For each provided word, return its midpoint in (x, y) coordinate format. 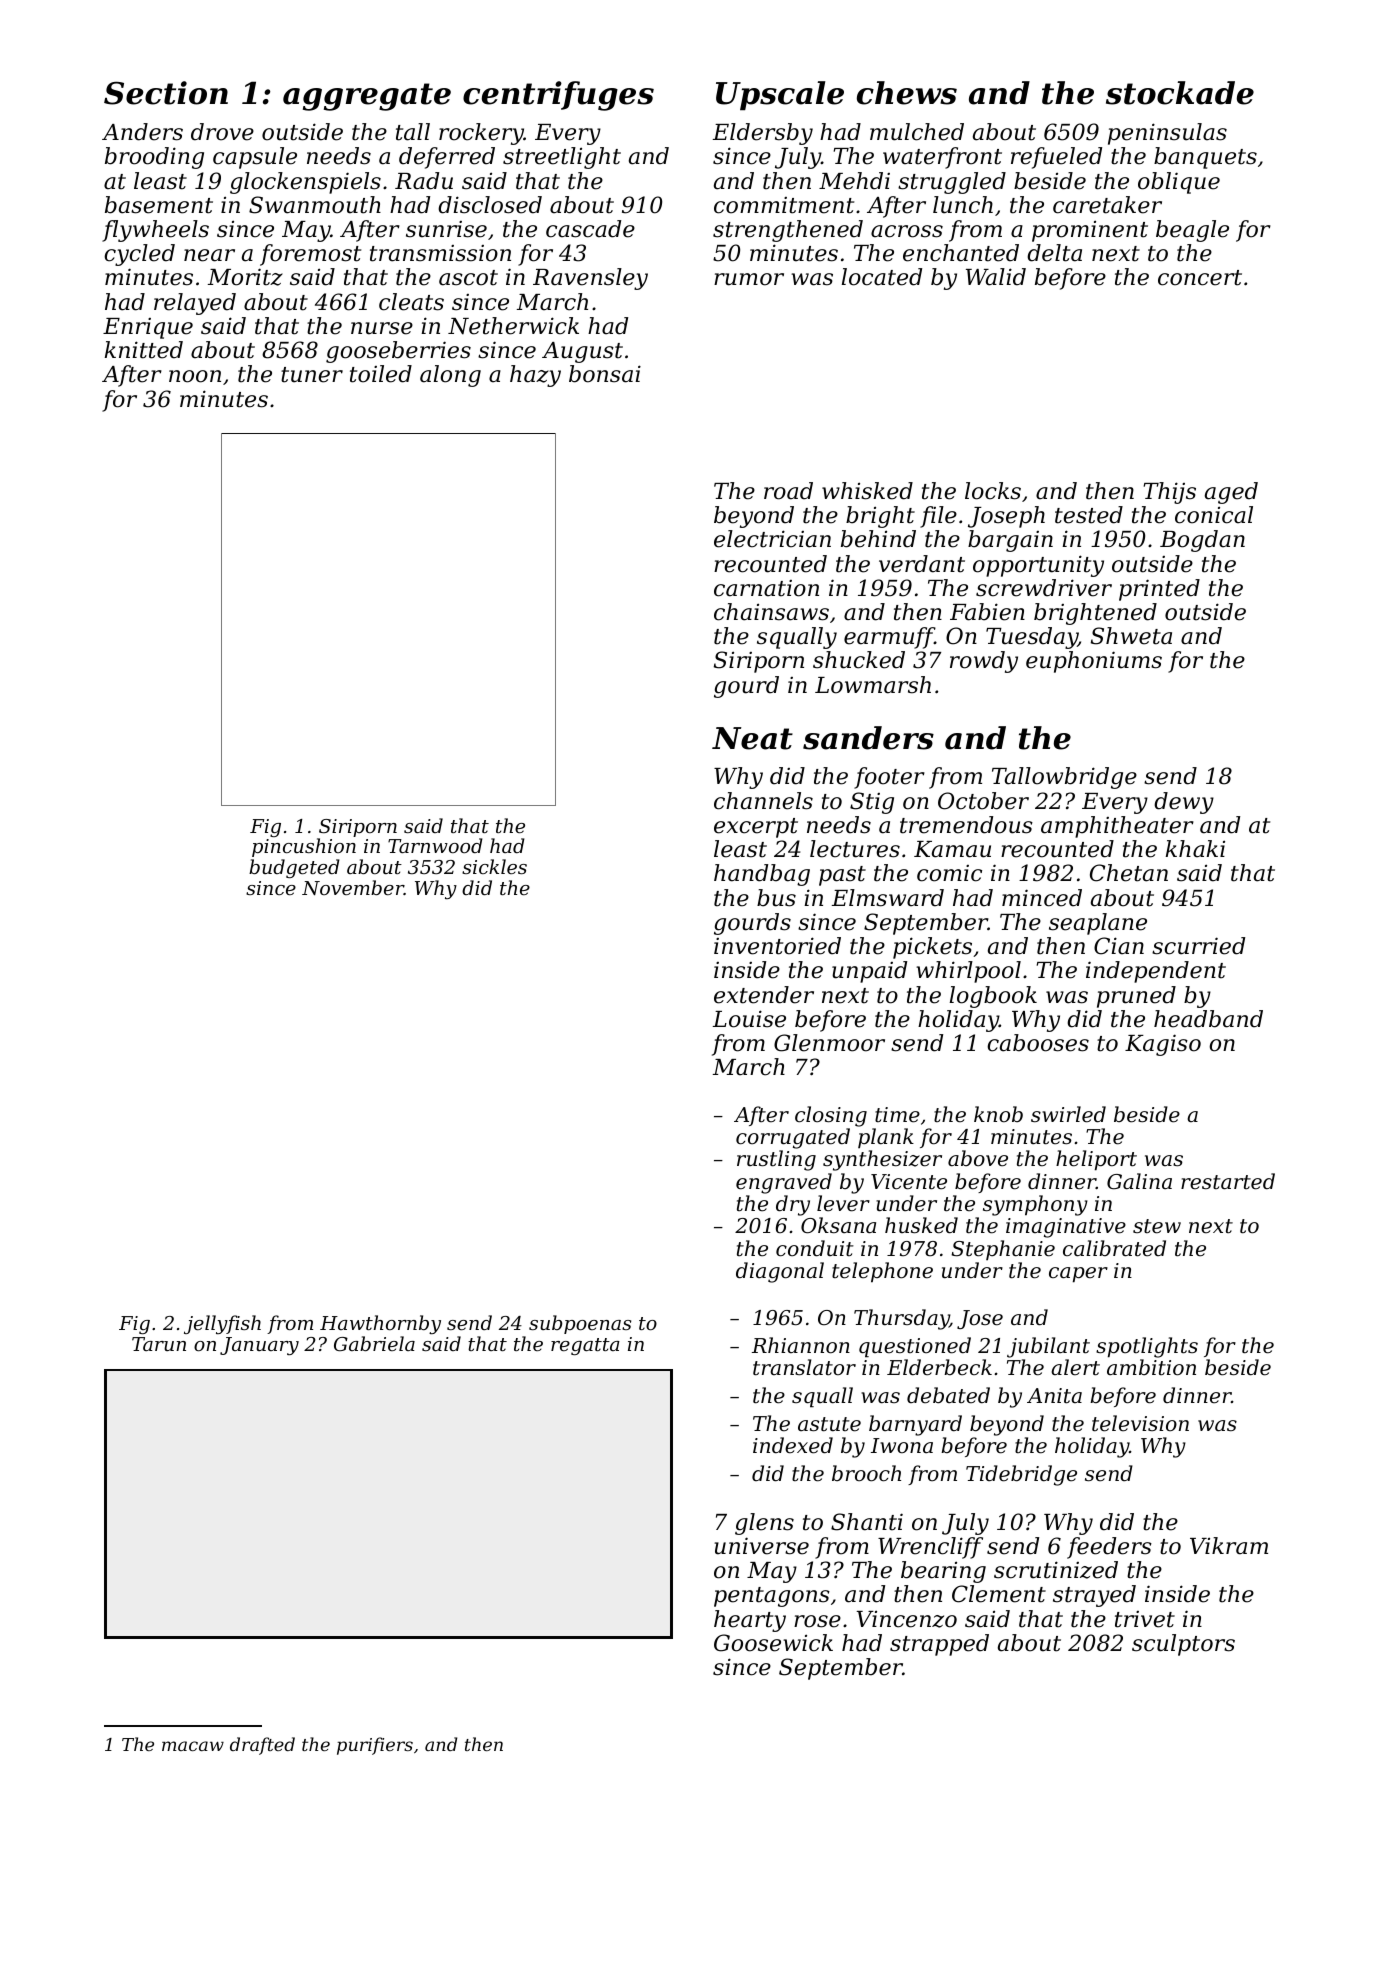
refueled (1056, 158)
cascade (590, 229)
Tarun (159, 1344)
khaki (1195, 849)
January (259, 1346)
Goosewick (773, 1643)
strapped (939, 1645)
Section (166, 93)
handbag (762, 875)
